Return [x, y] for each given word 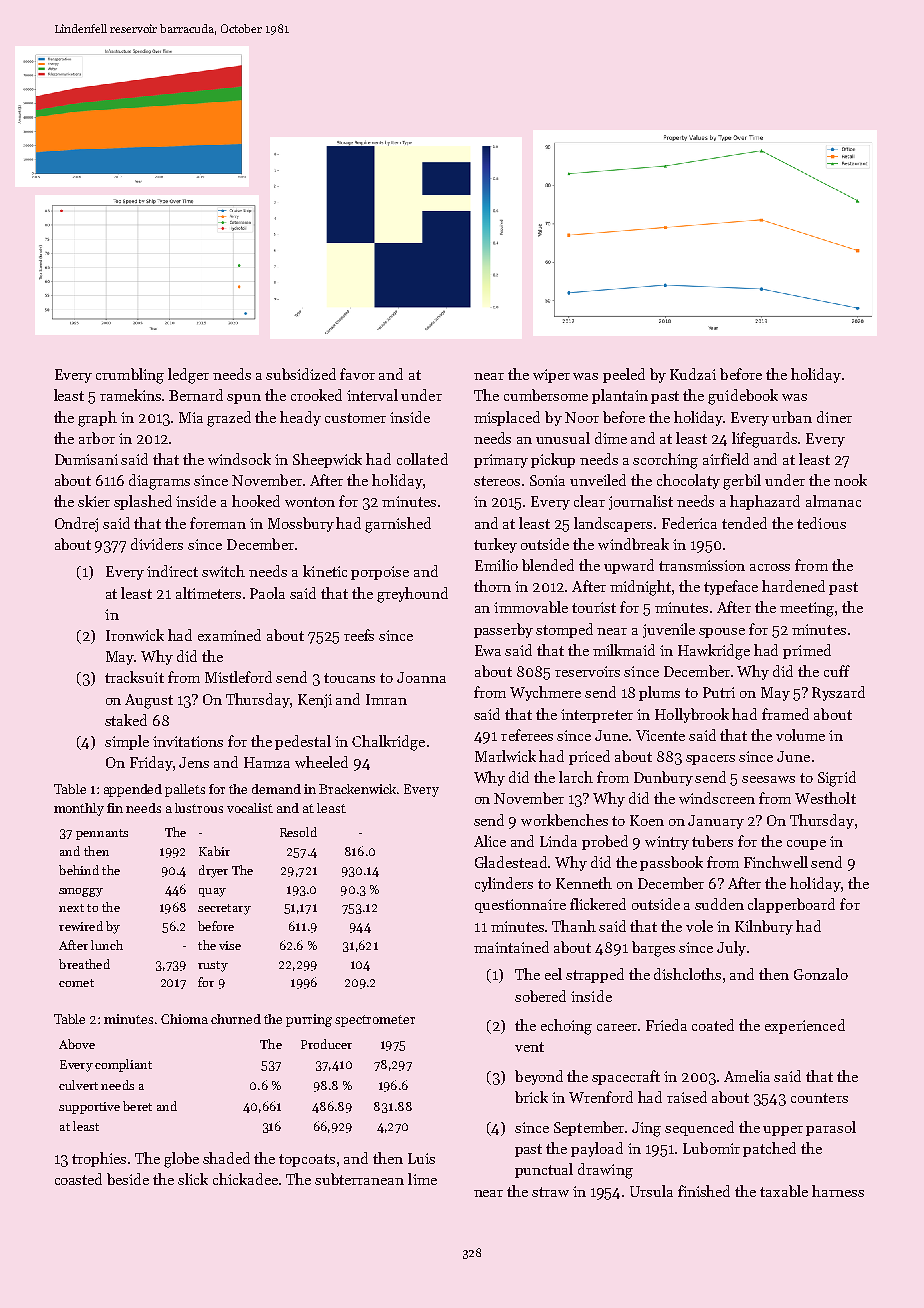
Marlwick [505, 756]
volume [800, 735]
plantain [620, 396]
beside [128, 1179]
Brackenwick [357, 789]
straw [550, 1192]
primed [807, 651]
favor [357, 374]
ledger [188, 376]
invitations [188, 741]
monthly [79, 809]
